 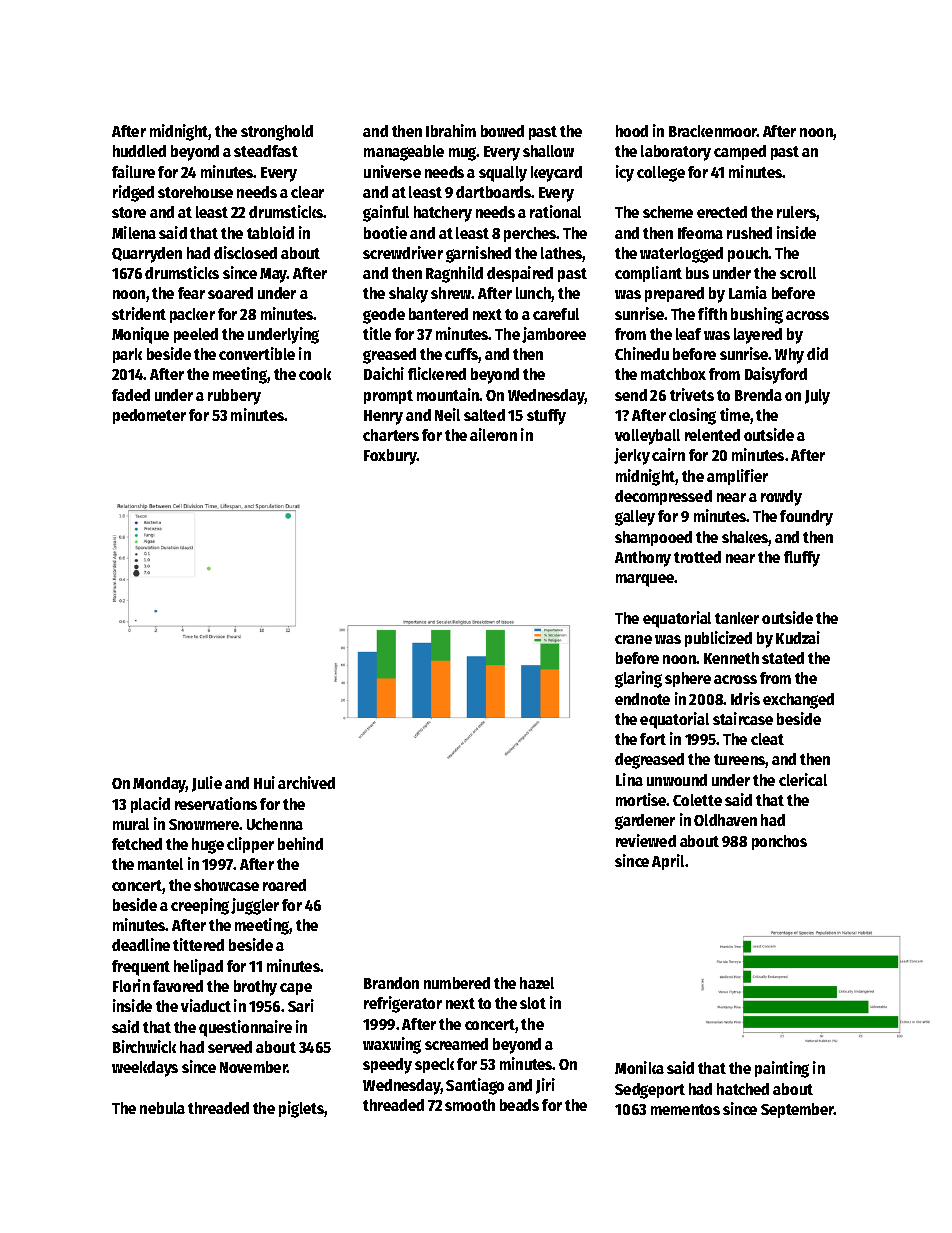 What do you see at coordinates (207, 784) in the screenshot?
I see `Julie` at bounding box center [207, 784].
